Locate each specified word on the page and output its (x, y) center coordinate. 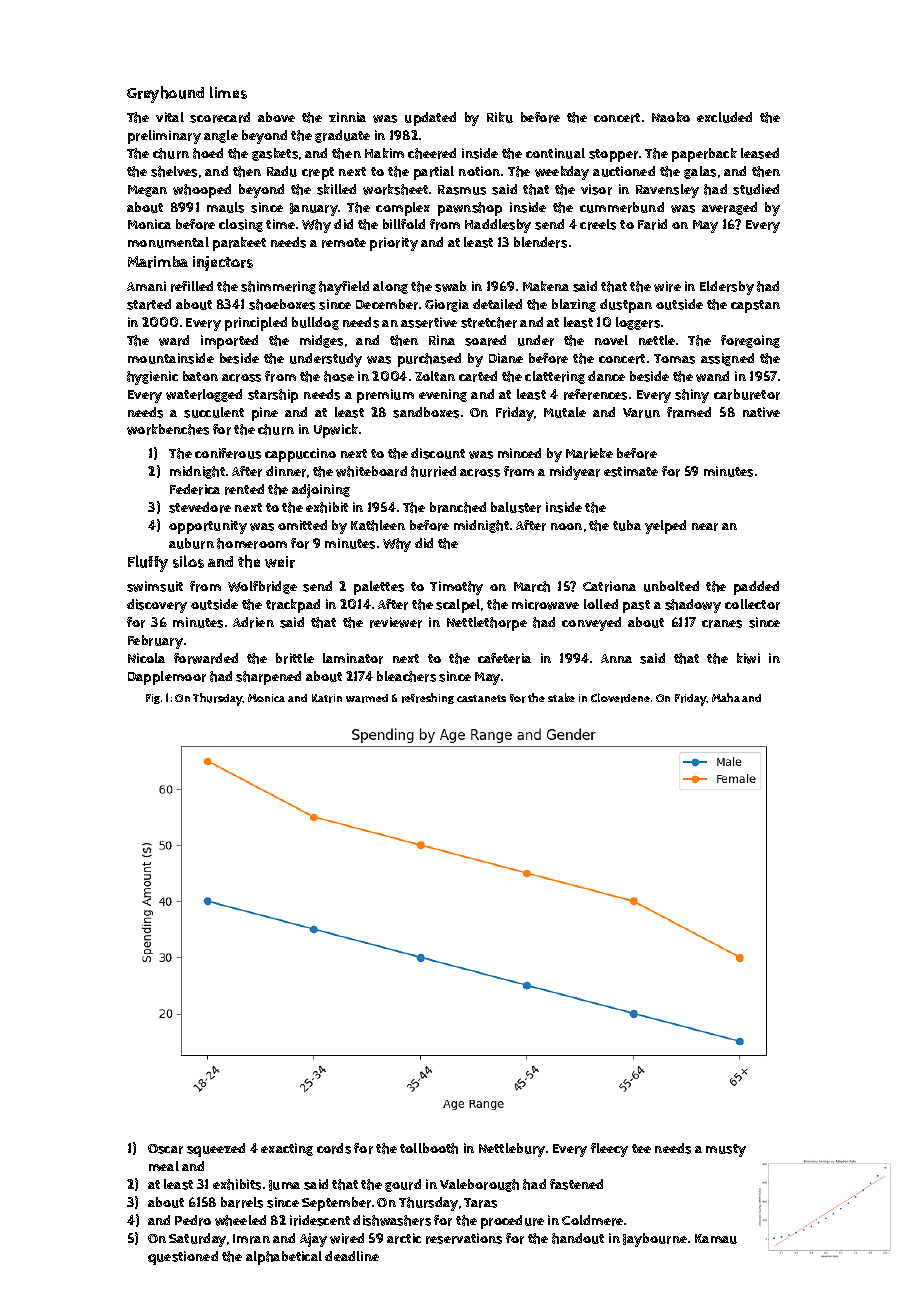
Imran (251, 1239)
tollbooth (429, 1148)
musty (726, 1150)
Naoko (671, 117)
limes (228, 92)
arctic (404, 1238)
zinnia (347, 117)
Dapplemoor (167, 678)
